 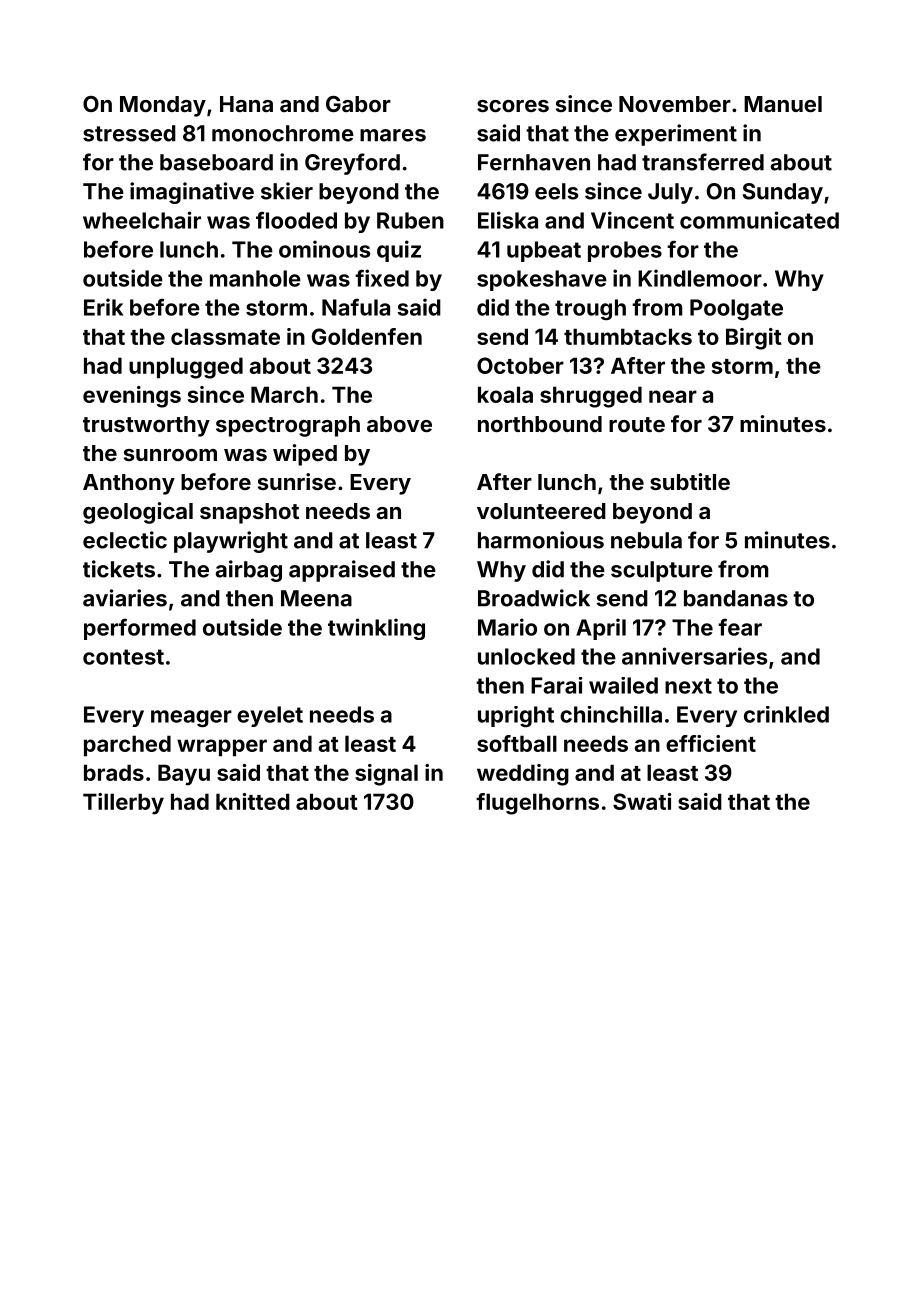 I want to click on subtitle, so click(x=690, y=481).
